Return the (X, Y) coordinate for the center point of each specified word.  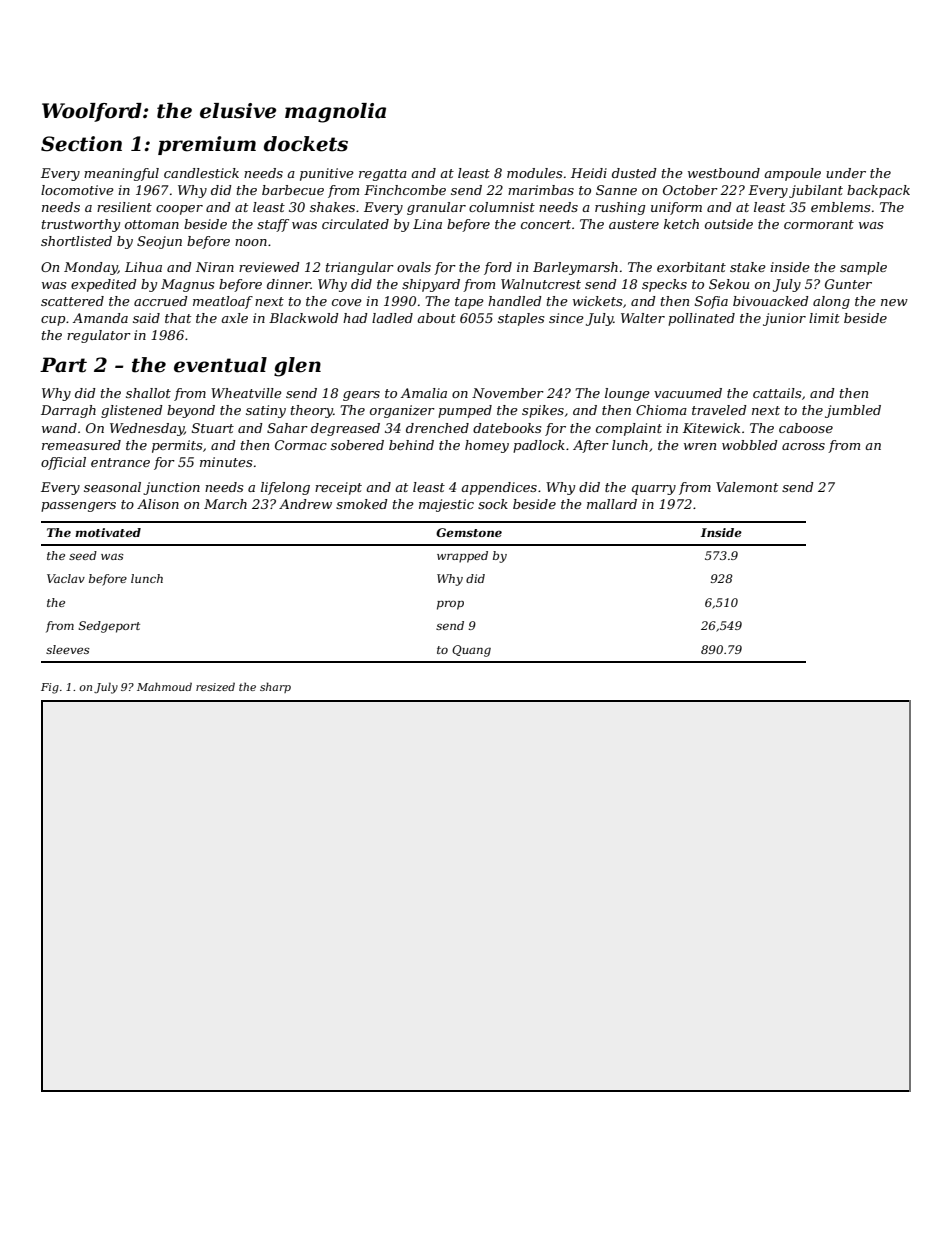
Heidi (589, 173)
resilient (124, 207)
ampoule (792, 174)
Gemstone (469, 532)
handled (515, 301)
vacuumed (688, 393)
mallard (612, 504)
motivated (108, 532)
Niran (215, 267)
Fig (50, 688)
